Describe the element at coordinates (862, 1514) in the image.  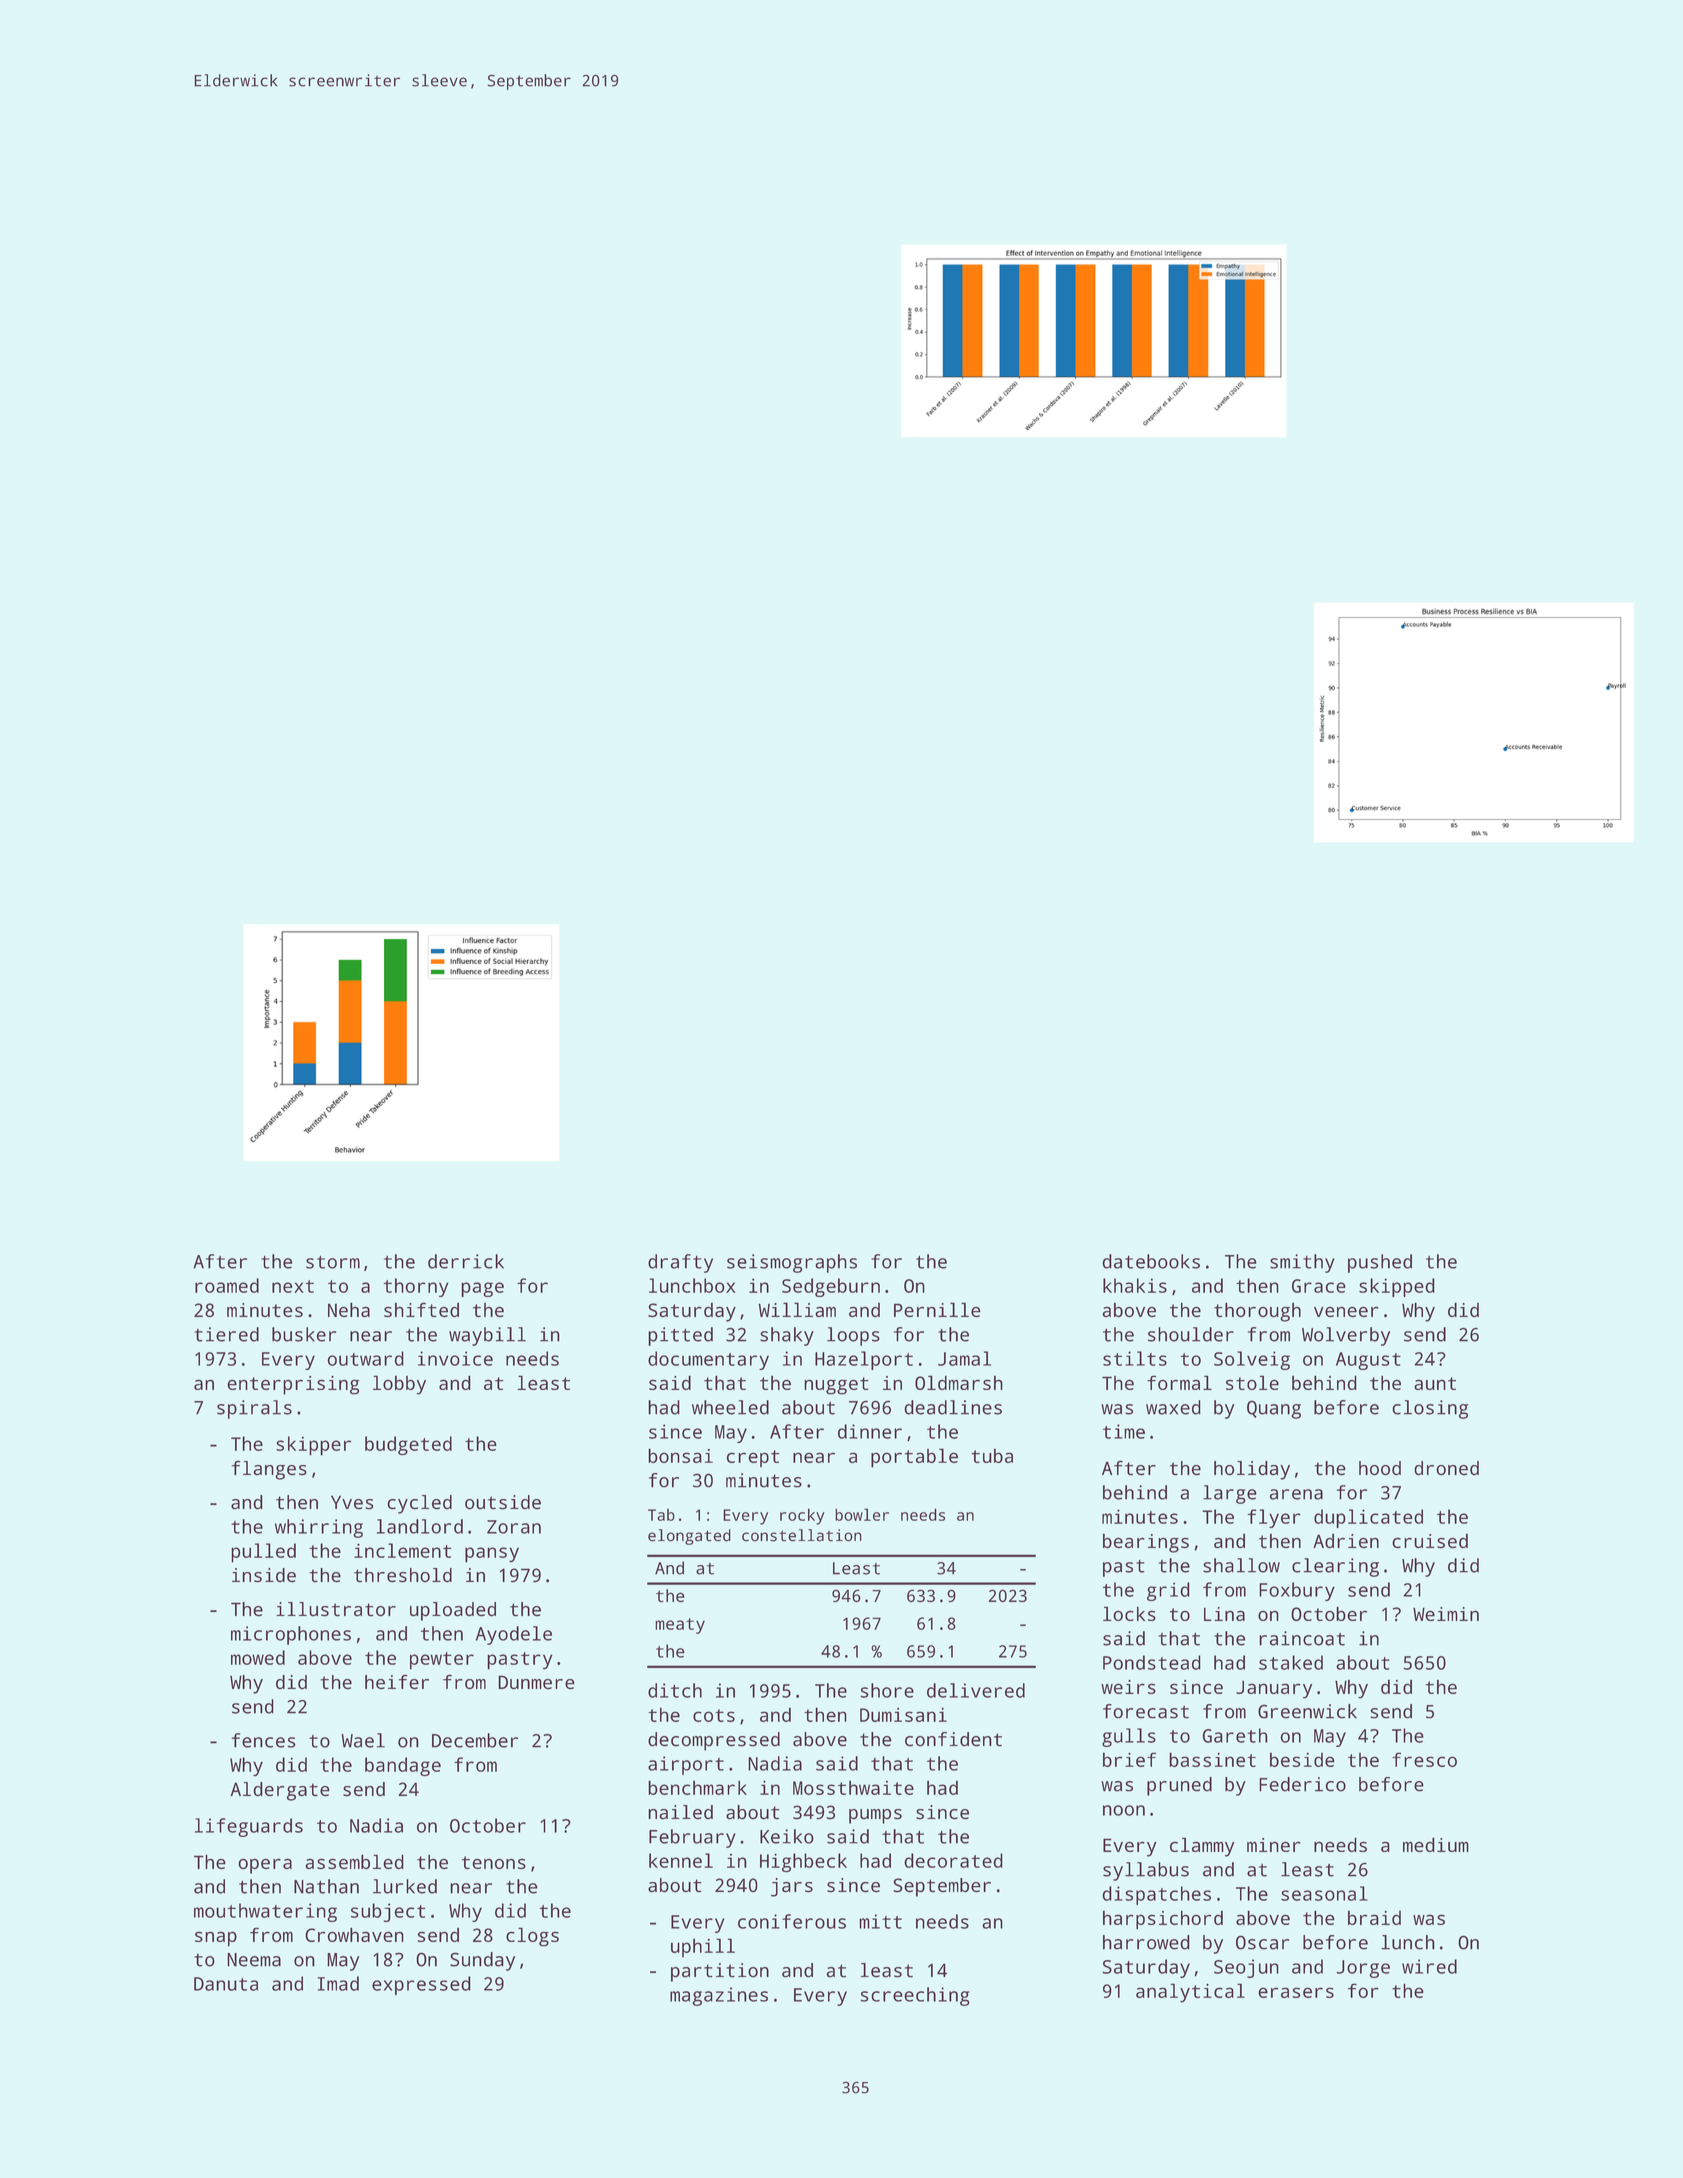
I see `bowler` at that location.
